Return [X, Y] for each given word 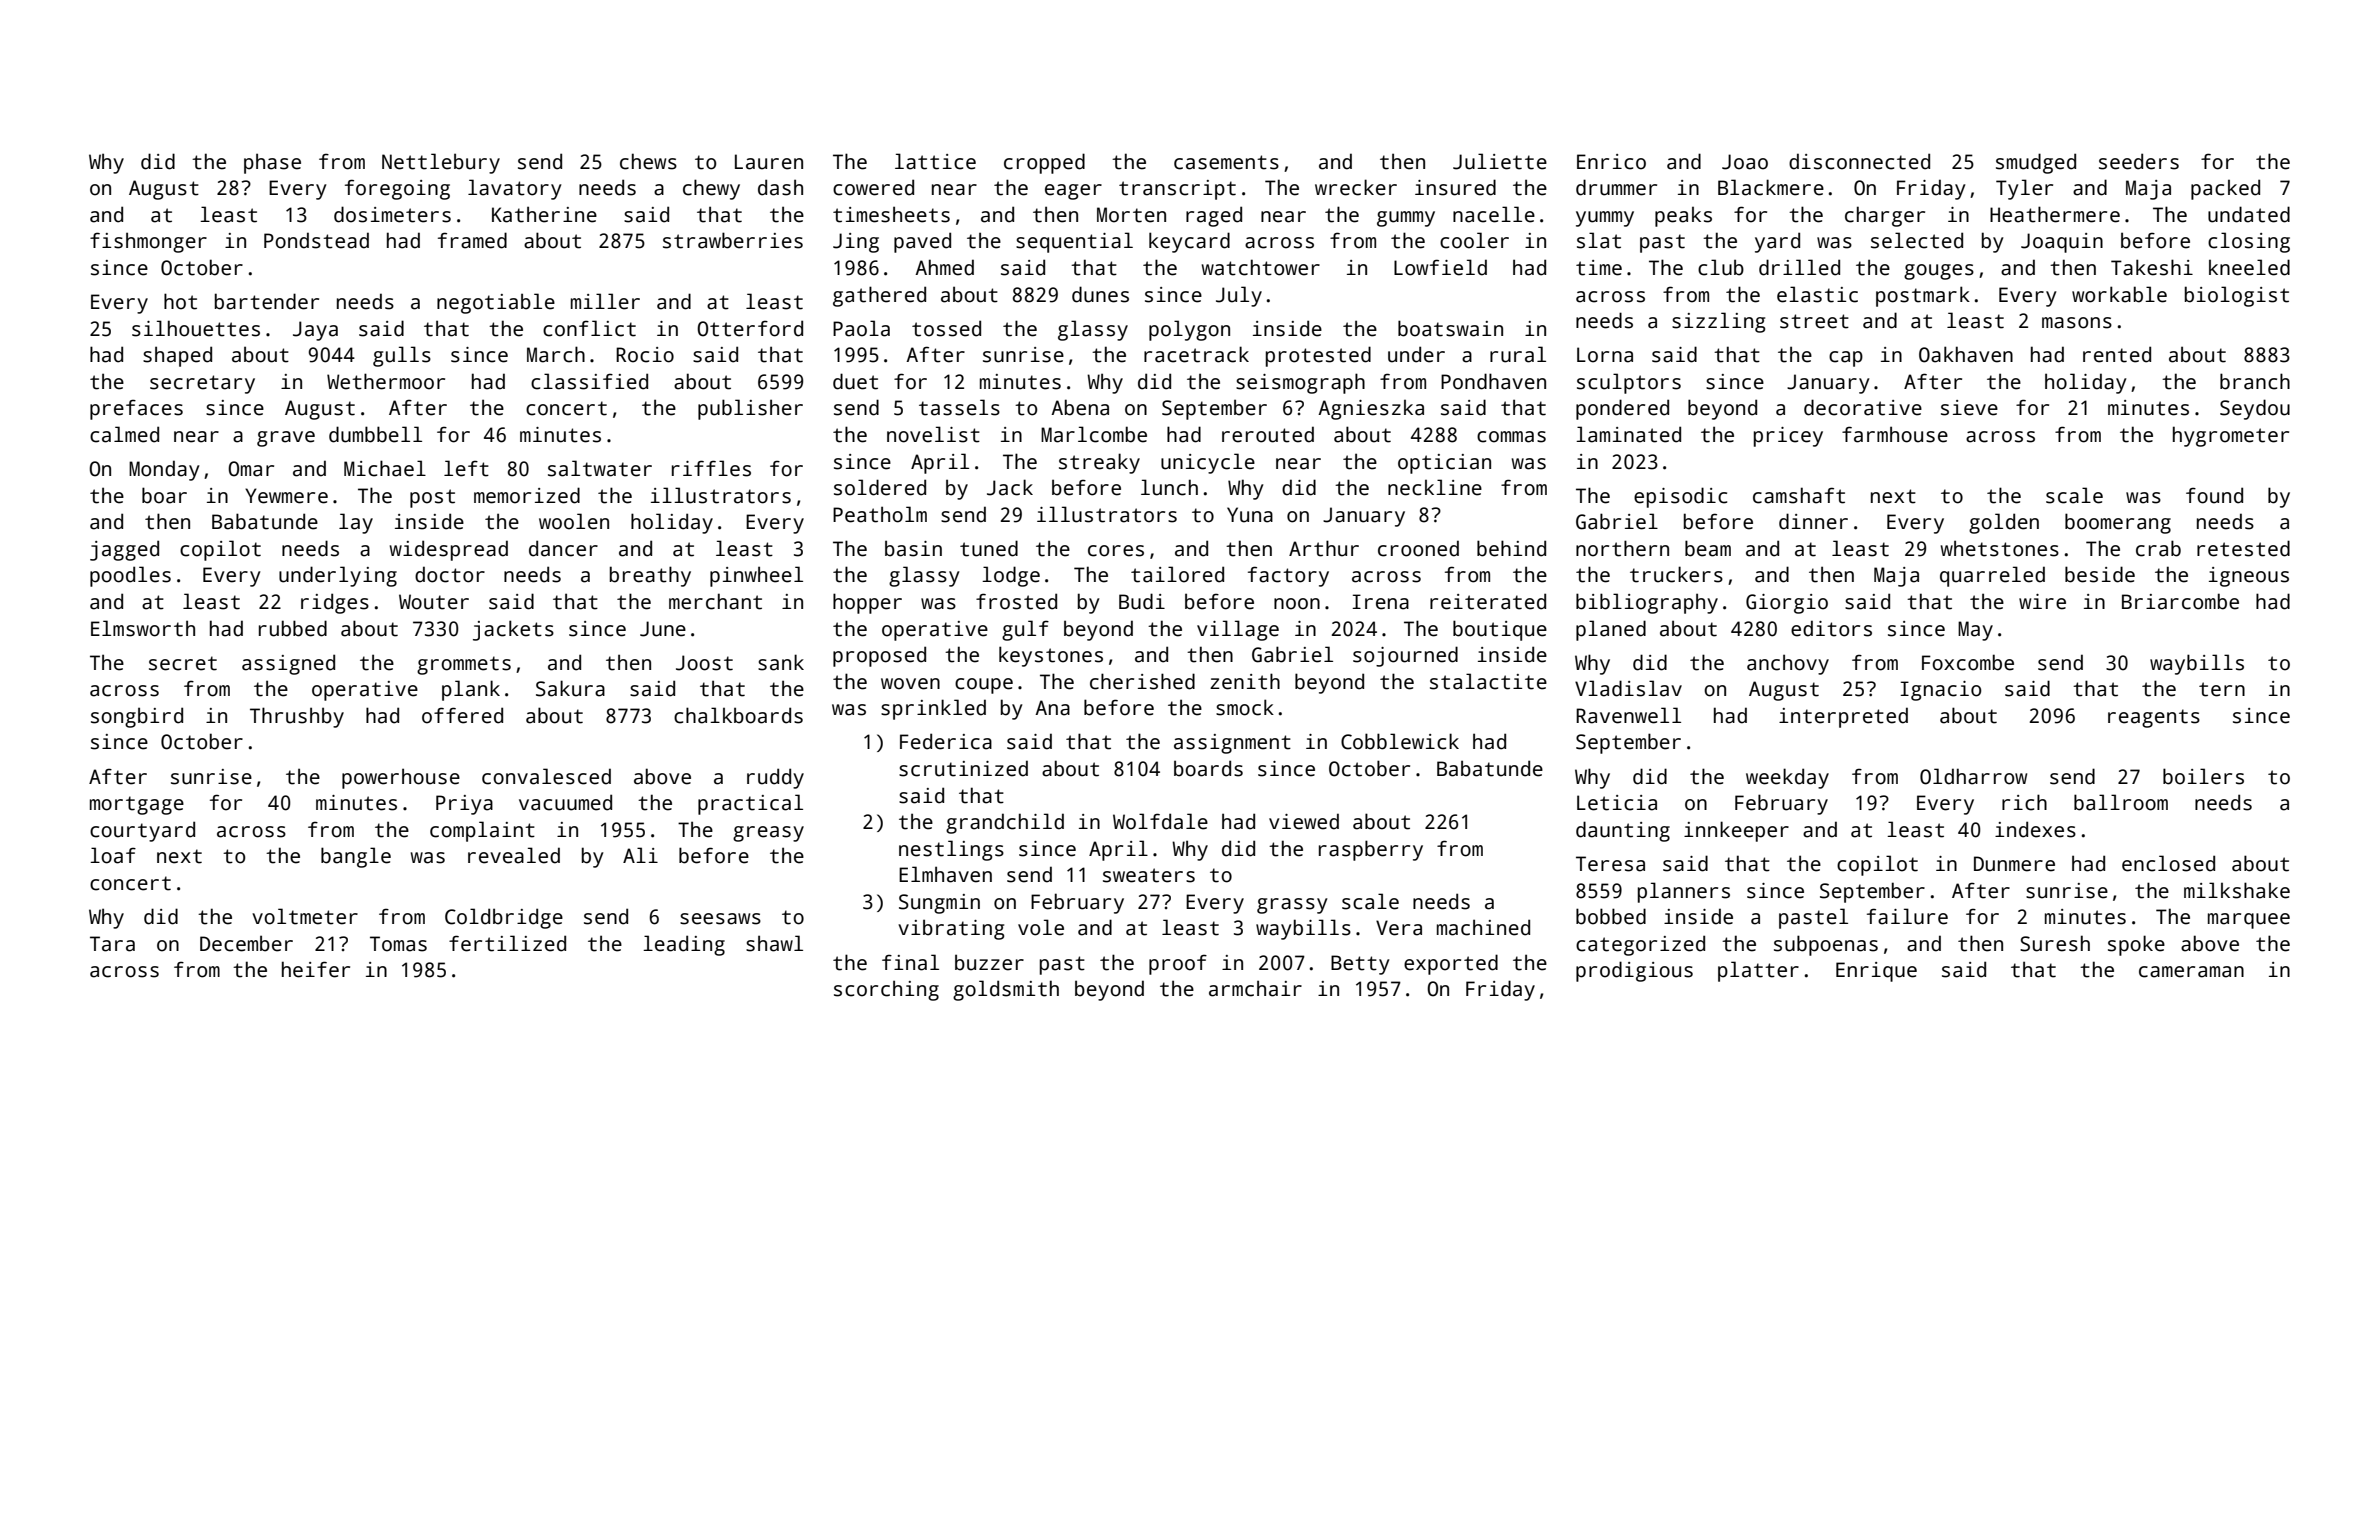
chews [648, 161]
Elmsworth [143, 628]
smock [1245, 707]
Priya [464, 805]
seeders [2139, 161]
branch [2255, 381]
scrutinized [963, 768]
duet [855, 381]
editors [1831, 628]
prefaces [136, 409]
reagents [2154, 718]
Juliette [1500, 161]
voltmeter [305, 916]
